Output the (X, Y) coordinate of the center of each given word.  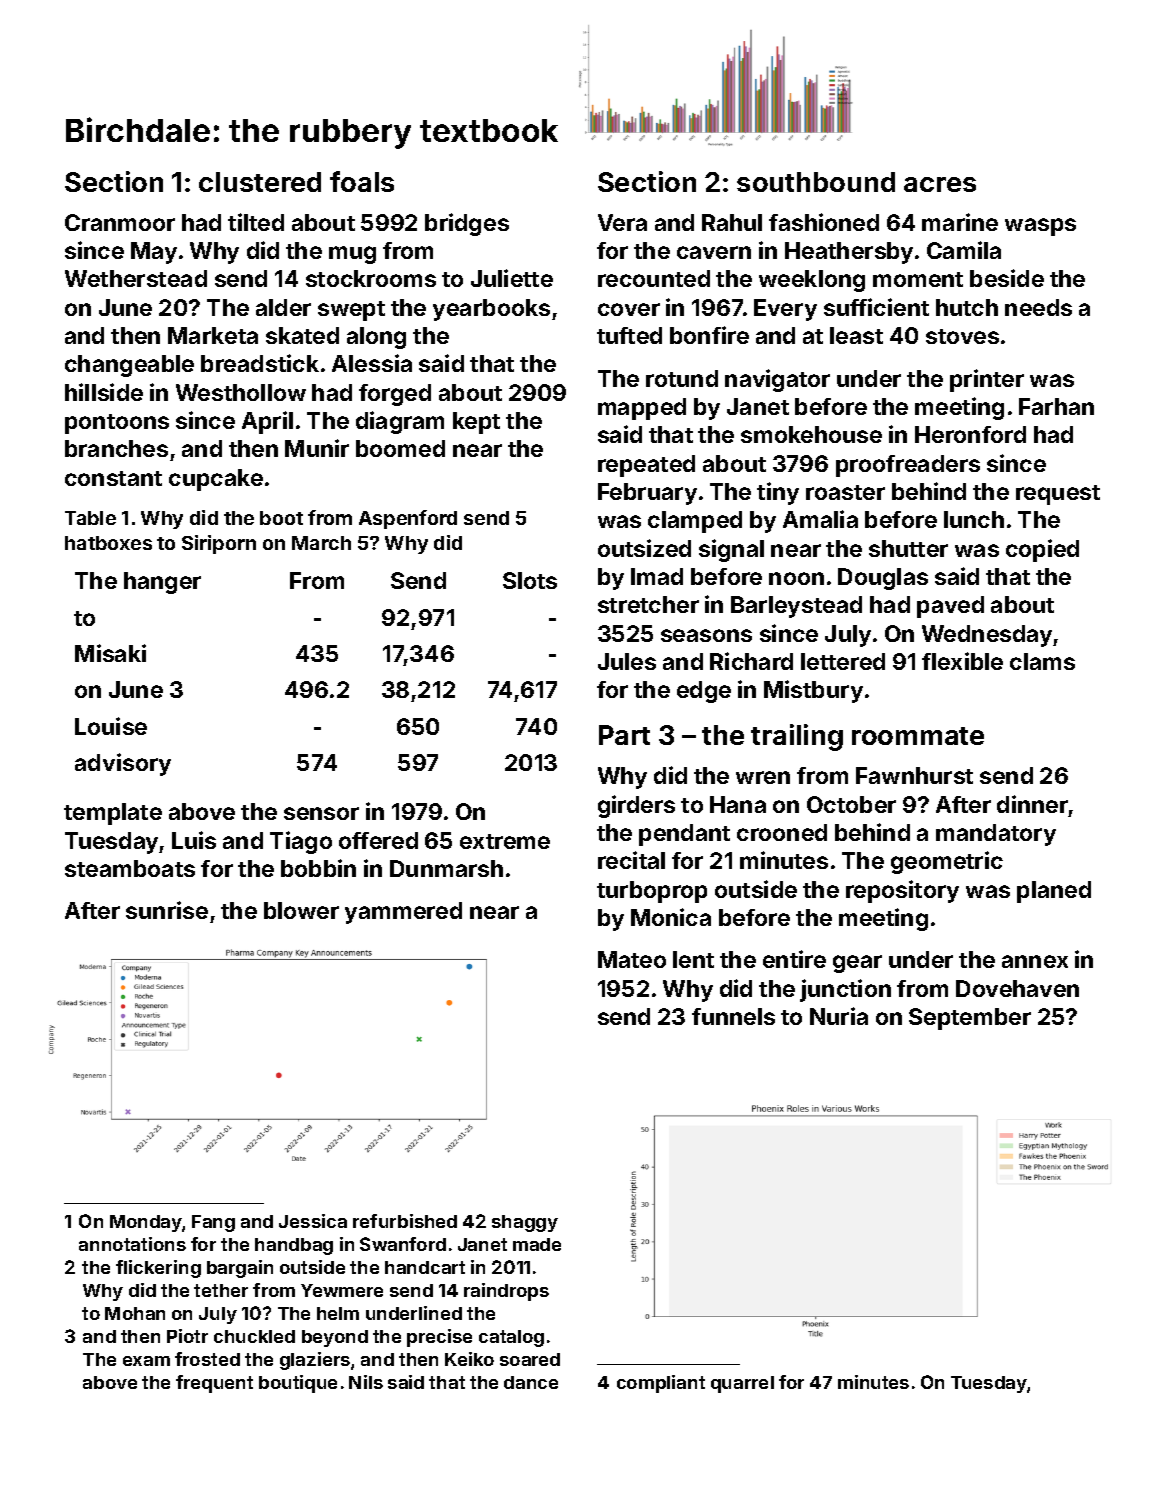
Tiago (301, 842)
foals (362, 181)
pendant (684, 835)
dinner (1032, 804)
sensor (321, 813)
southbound (816, 182)
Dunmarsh (446, 868)
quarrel (742, 1384)
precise (439, 1338)
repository (902, 891)
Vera (622, 222)
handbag (294, 1246)
